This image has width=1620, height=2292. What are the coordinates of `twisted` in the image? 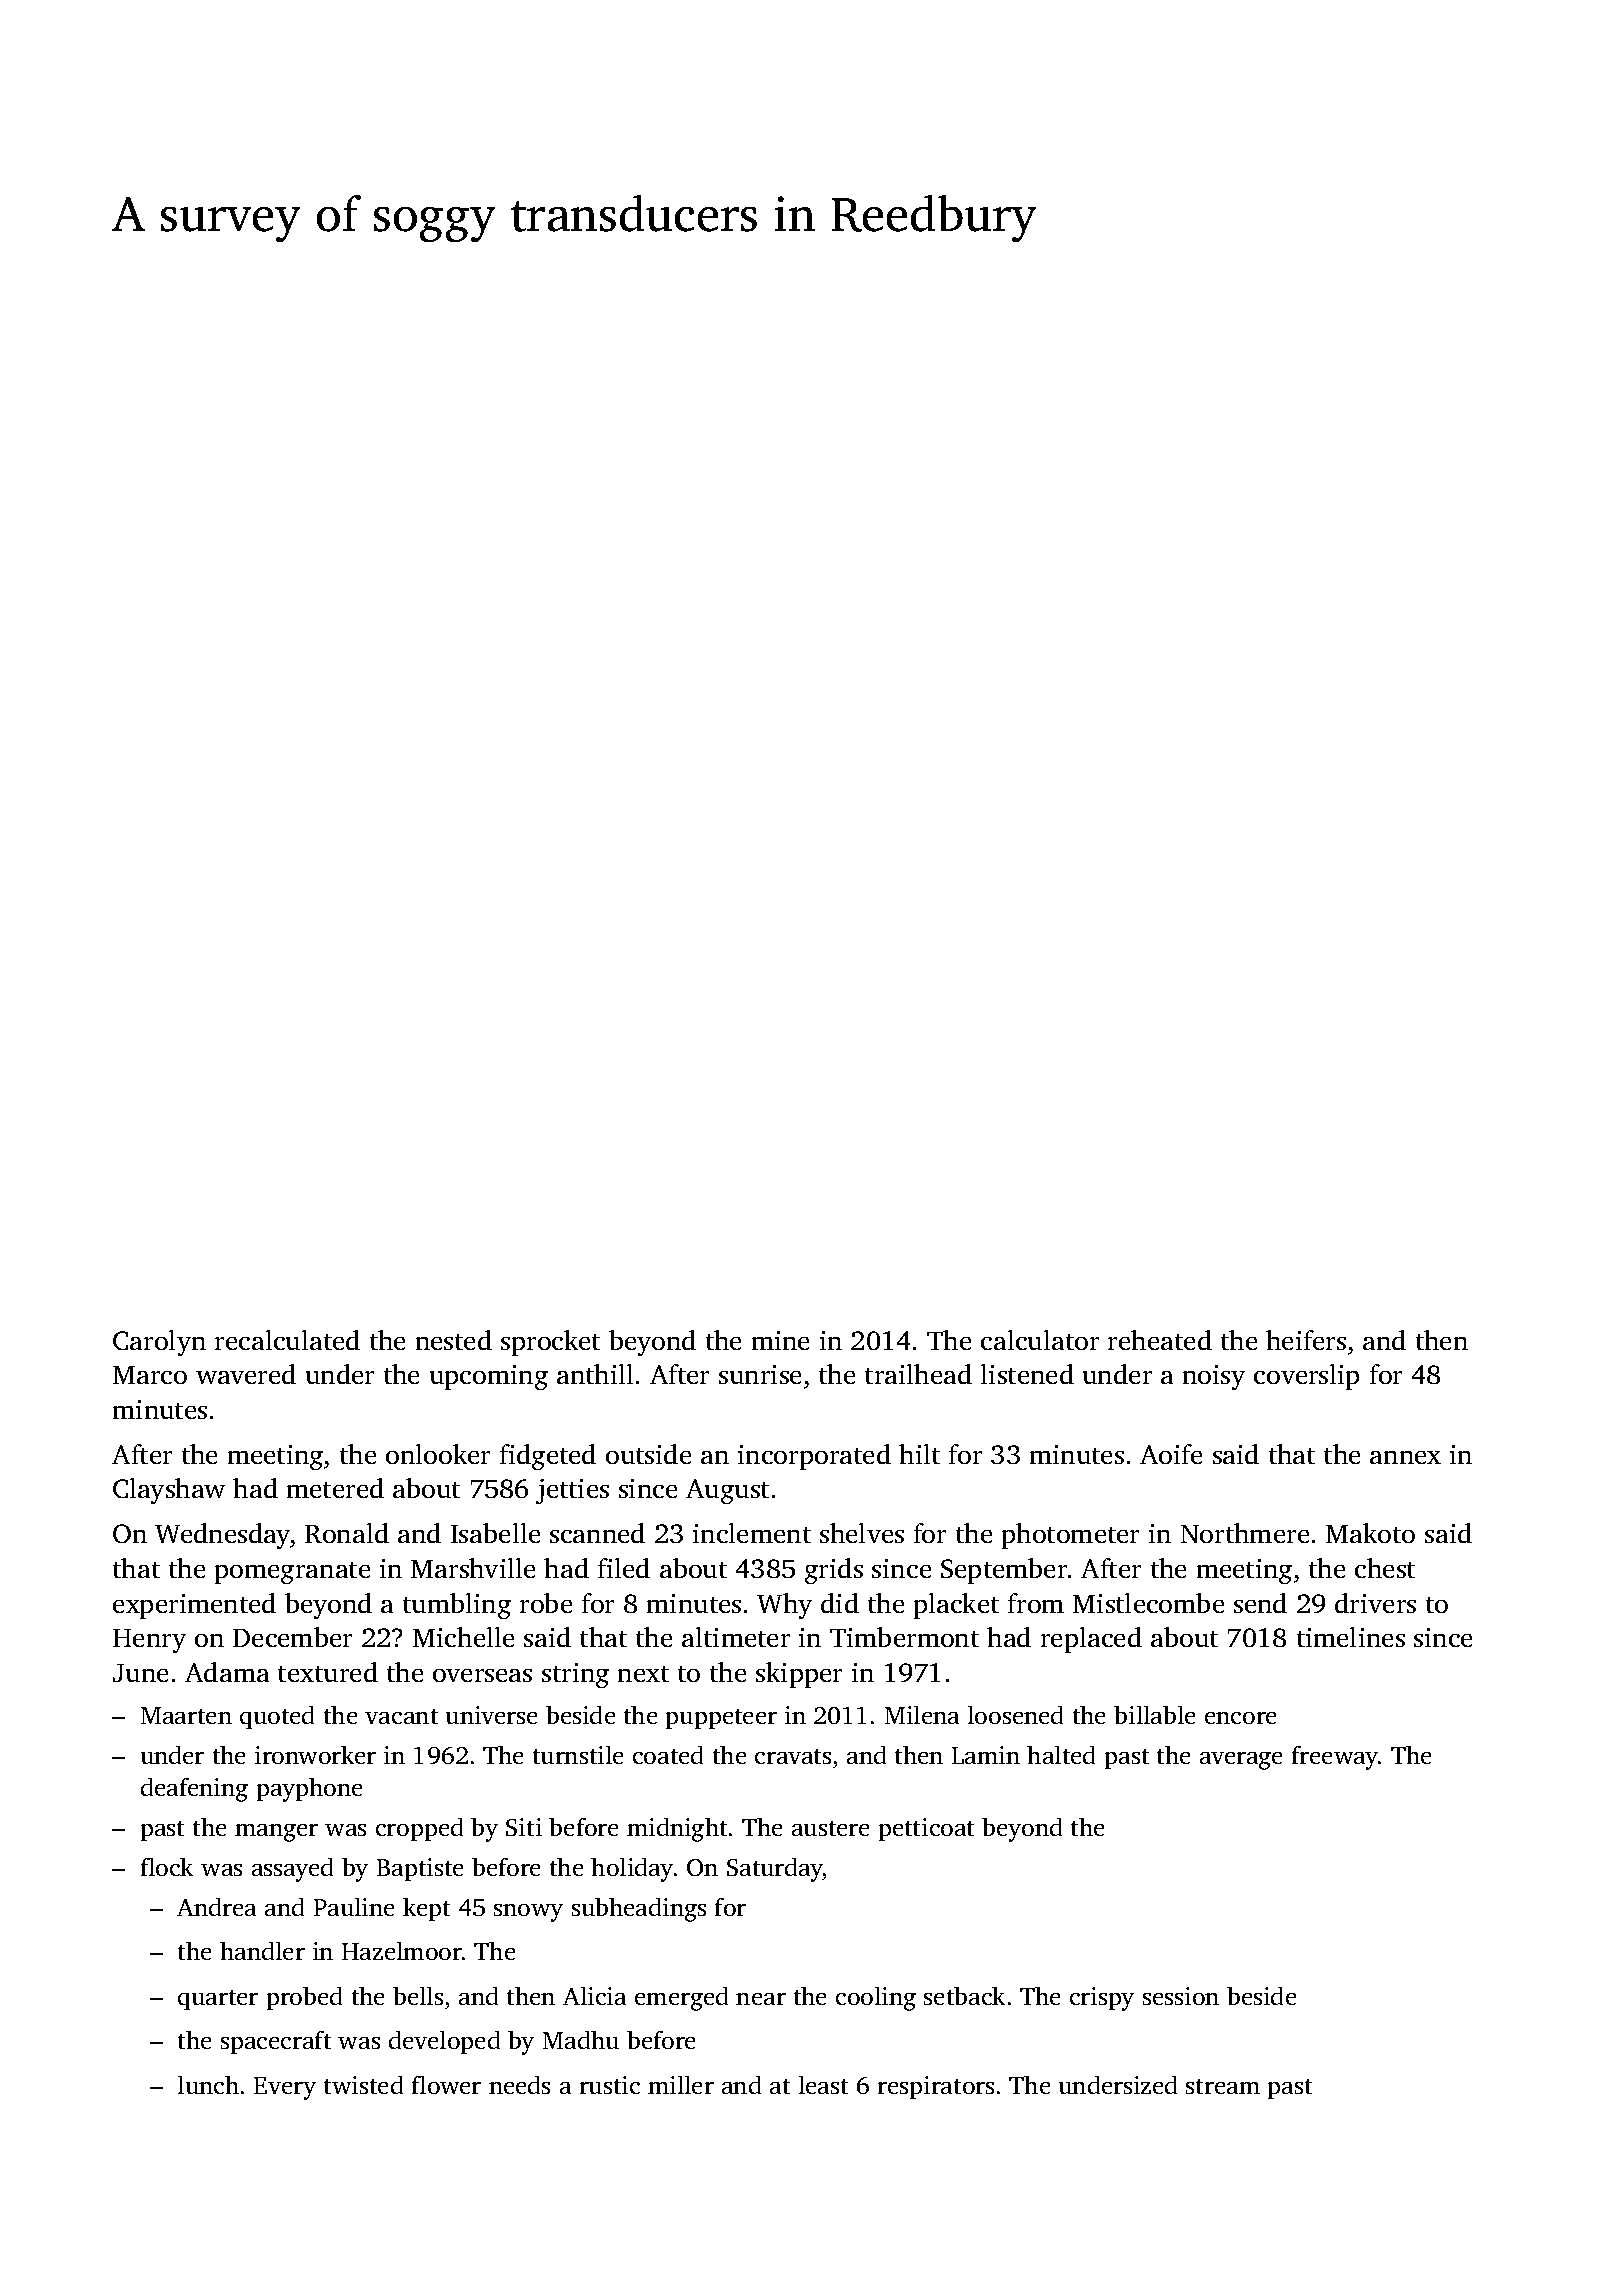 It's located at (363, 2085).
